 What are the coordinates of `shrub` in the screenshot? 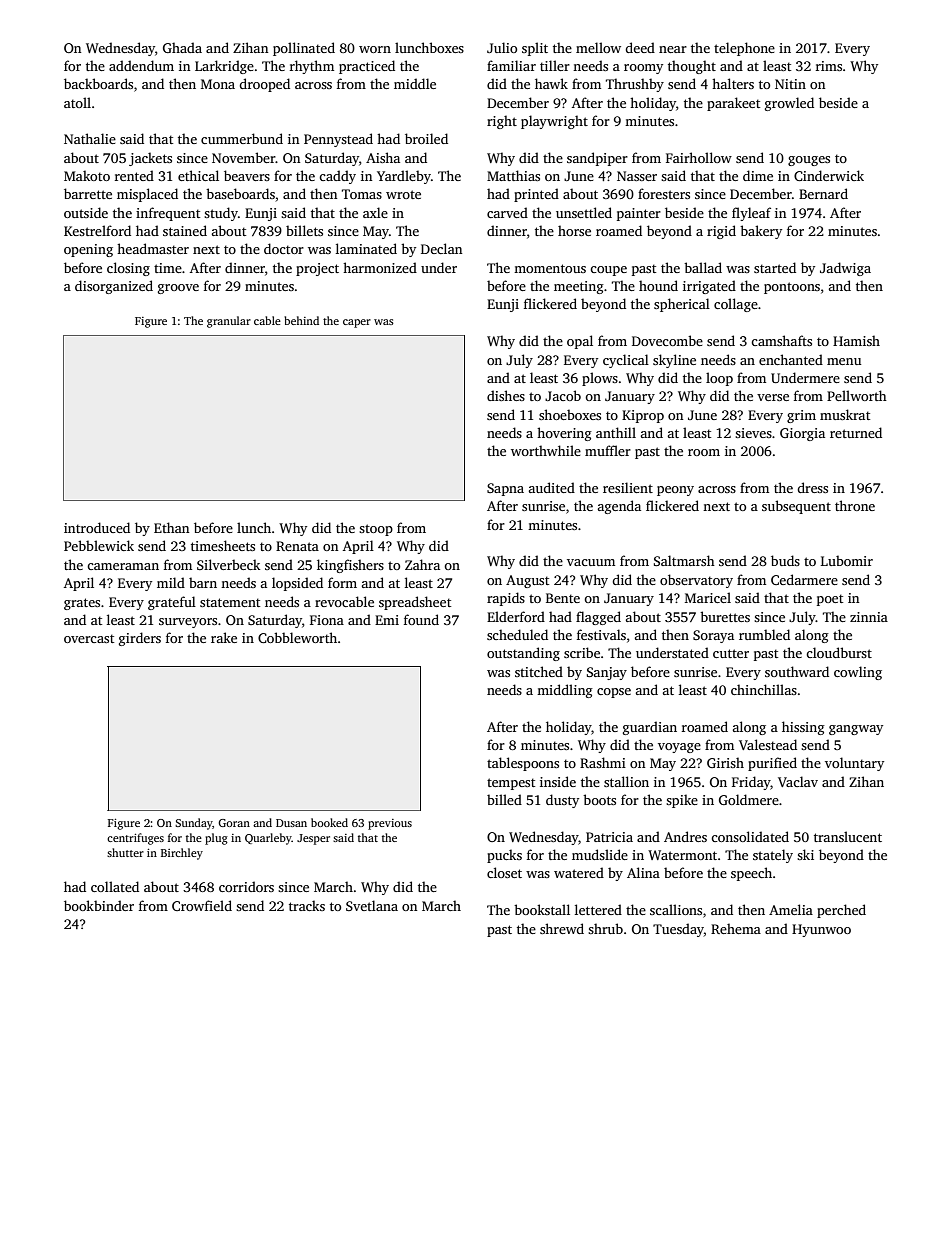 It's located at (605, 928).
